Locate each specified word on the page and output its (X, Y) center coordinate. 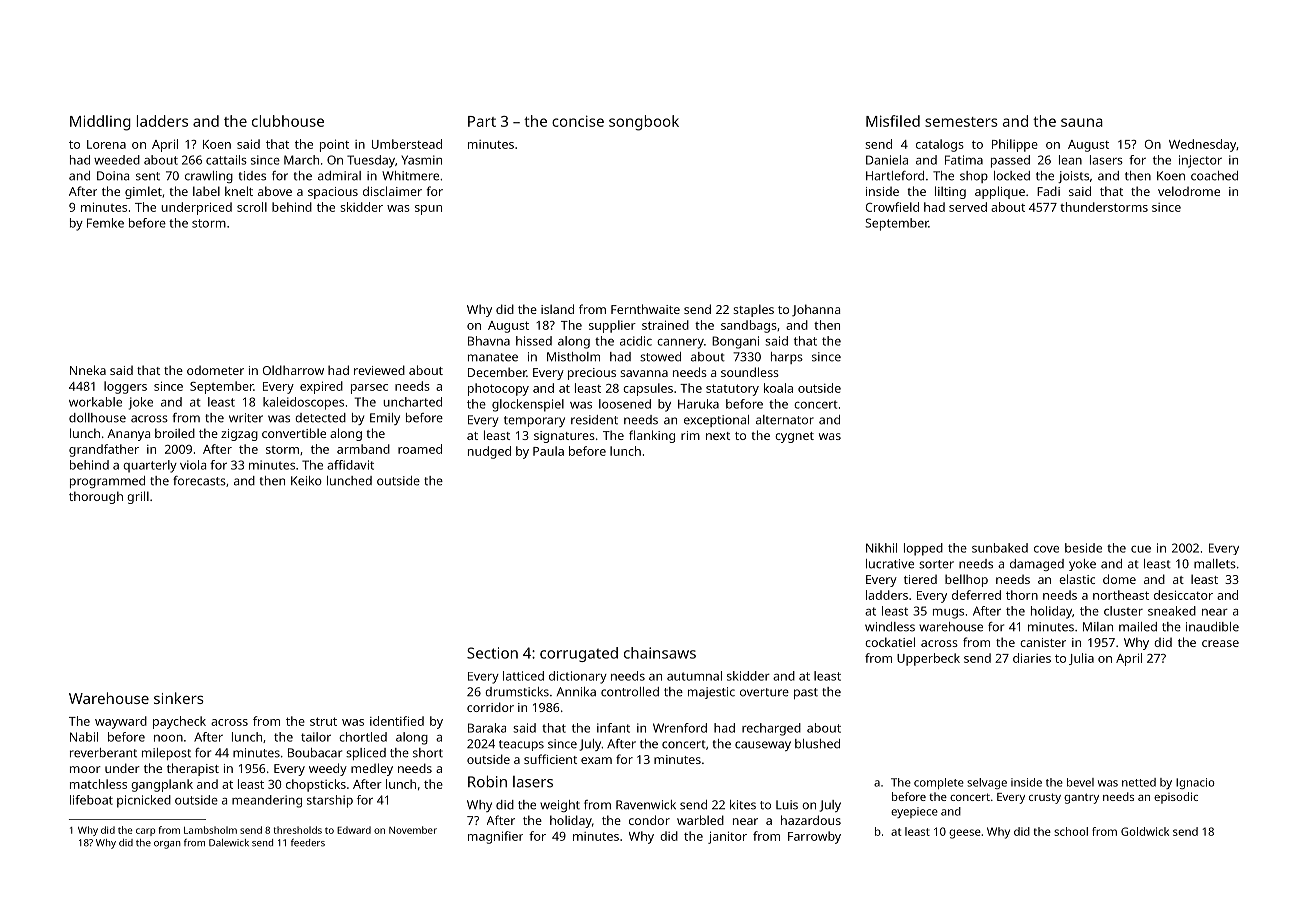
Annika (576, 692)
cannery (680, 343)
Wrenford (680, 728)
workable (95, 402)
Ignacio (1195, 783)
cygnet (794, 437)
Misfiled (893, 121)
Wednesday (1202, 145)
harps (787, 358)
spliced (366, 754)
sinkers (179, 698)
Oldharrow (293, 370)
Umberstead (407, 144)
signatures (564, 437)
